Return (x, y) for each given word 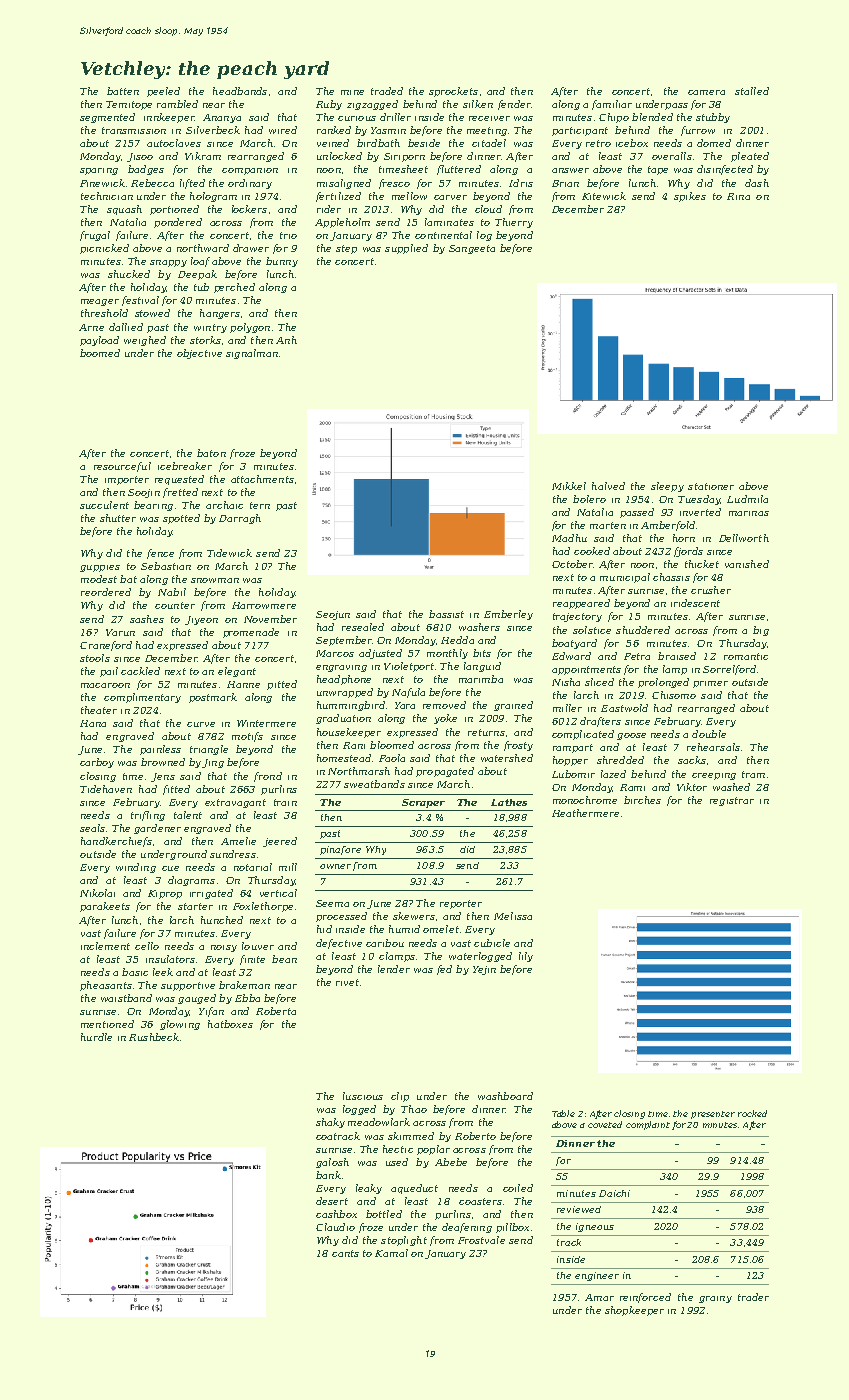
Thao (414, 1109)
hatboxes (230, 1024)
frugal (95, 236)
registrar (732, 801)
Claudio (335, 1227)
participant (580, 131)
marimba (481, 679)
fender (514, 105)
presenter (713, 1115)
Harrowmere (264, 605)
